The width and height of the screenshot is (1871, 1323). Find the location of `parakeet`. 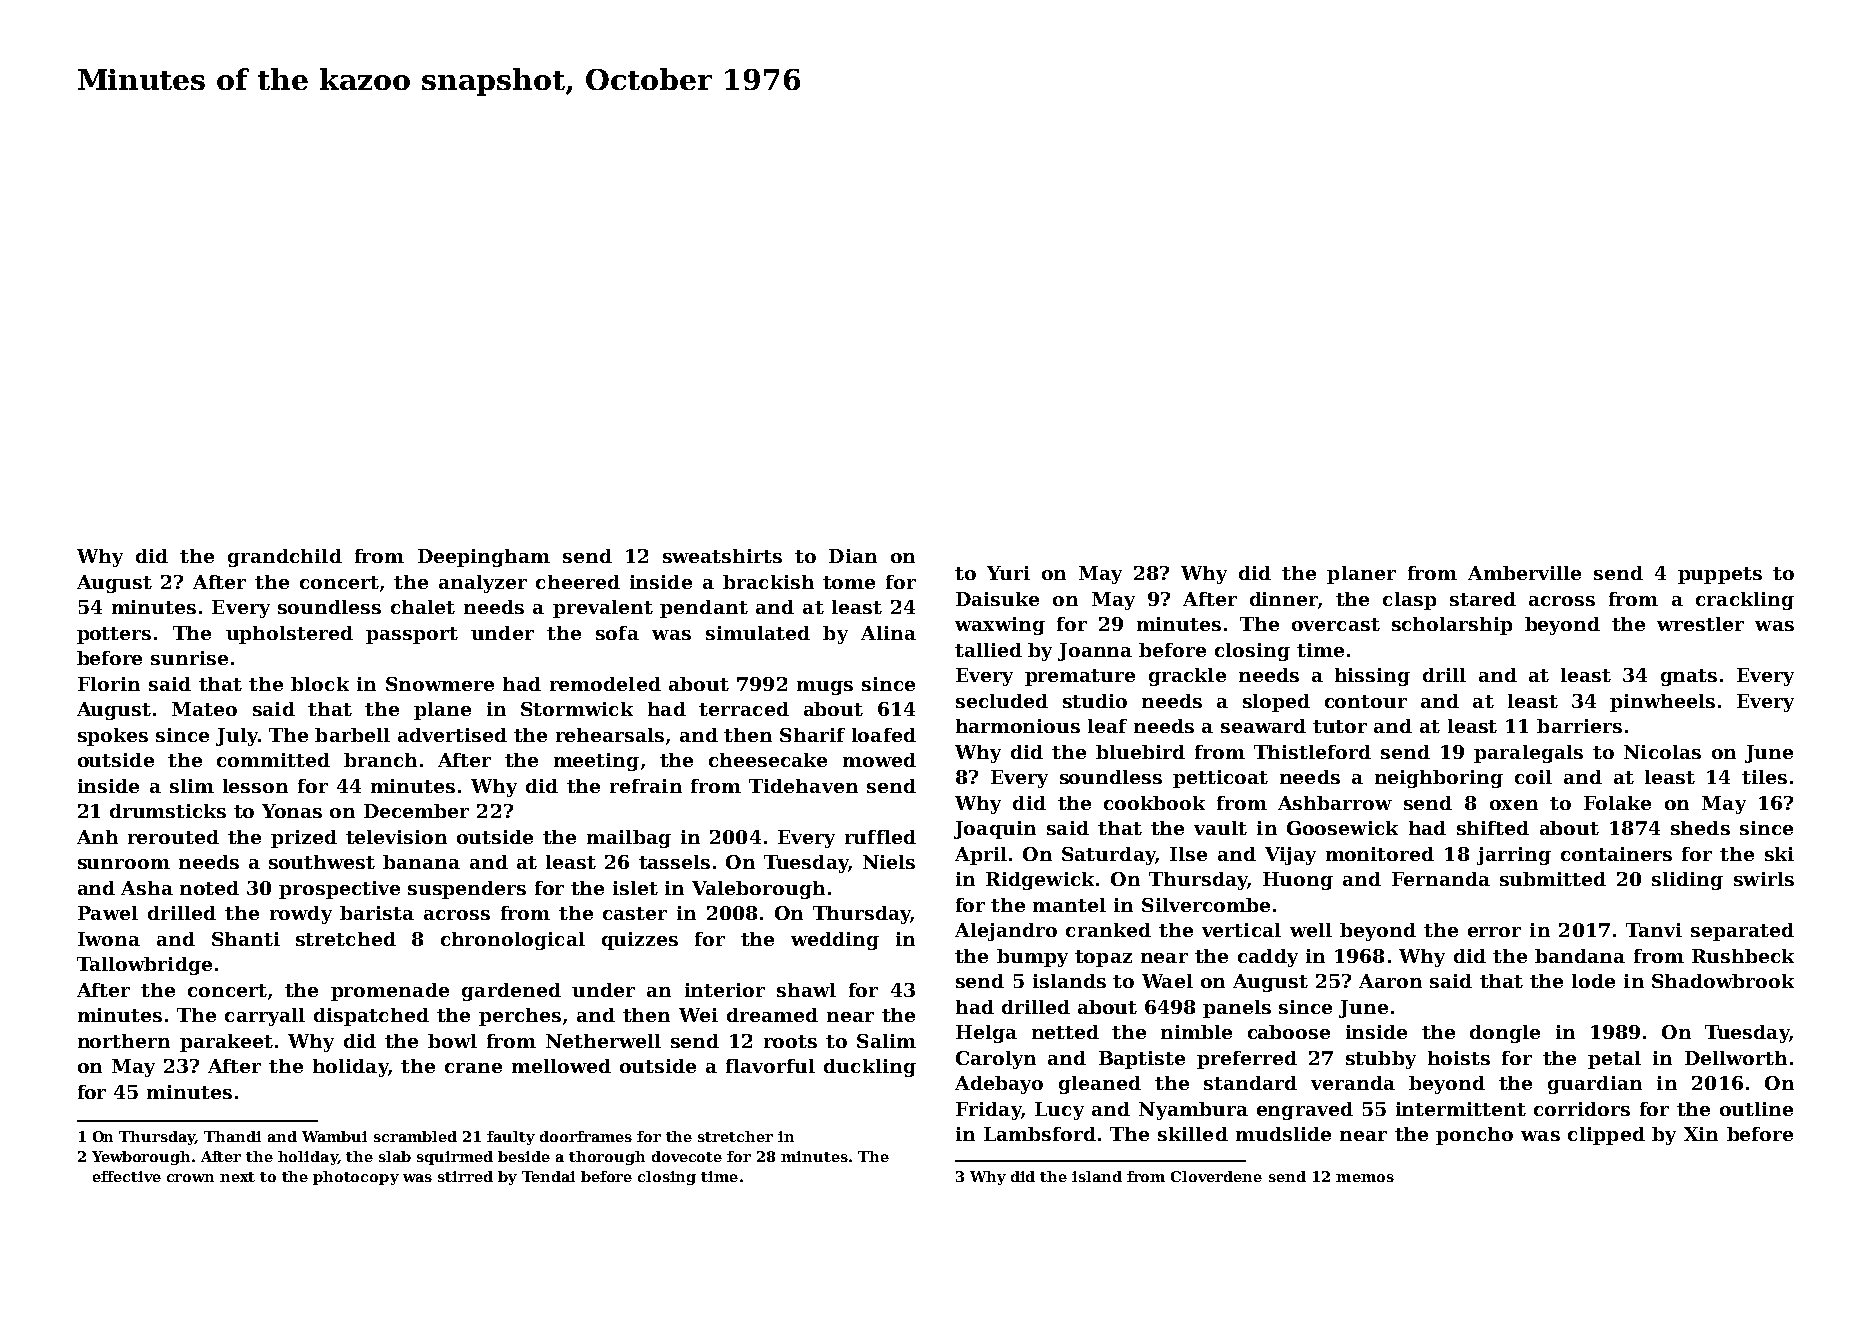

parakeet is located at coordinates (226, 1043).
